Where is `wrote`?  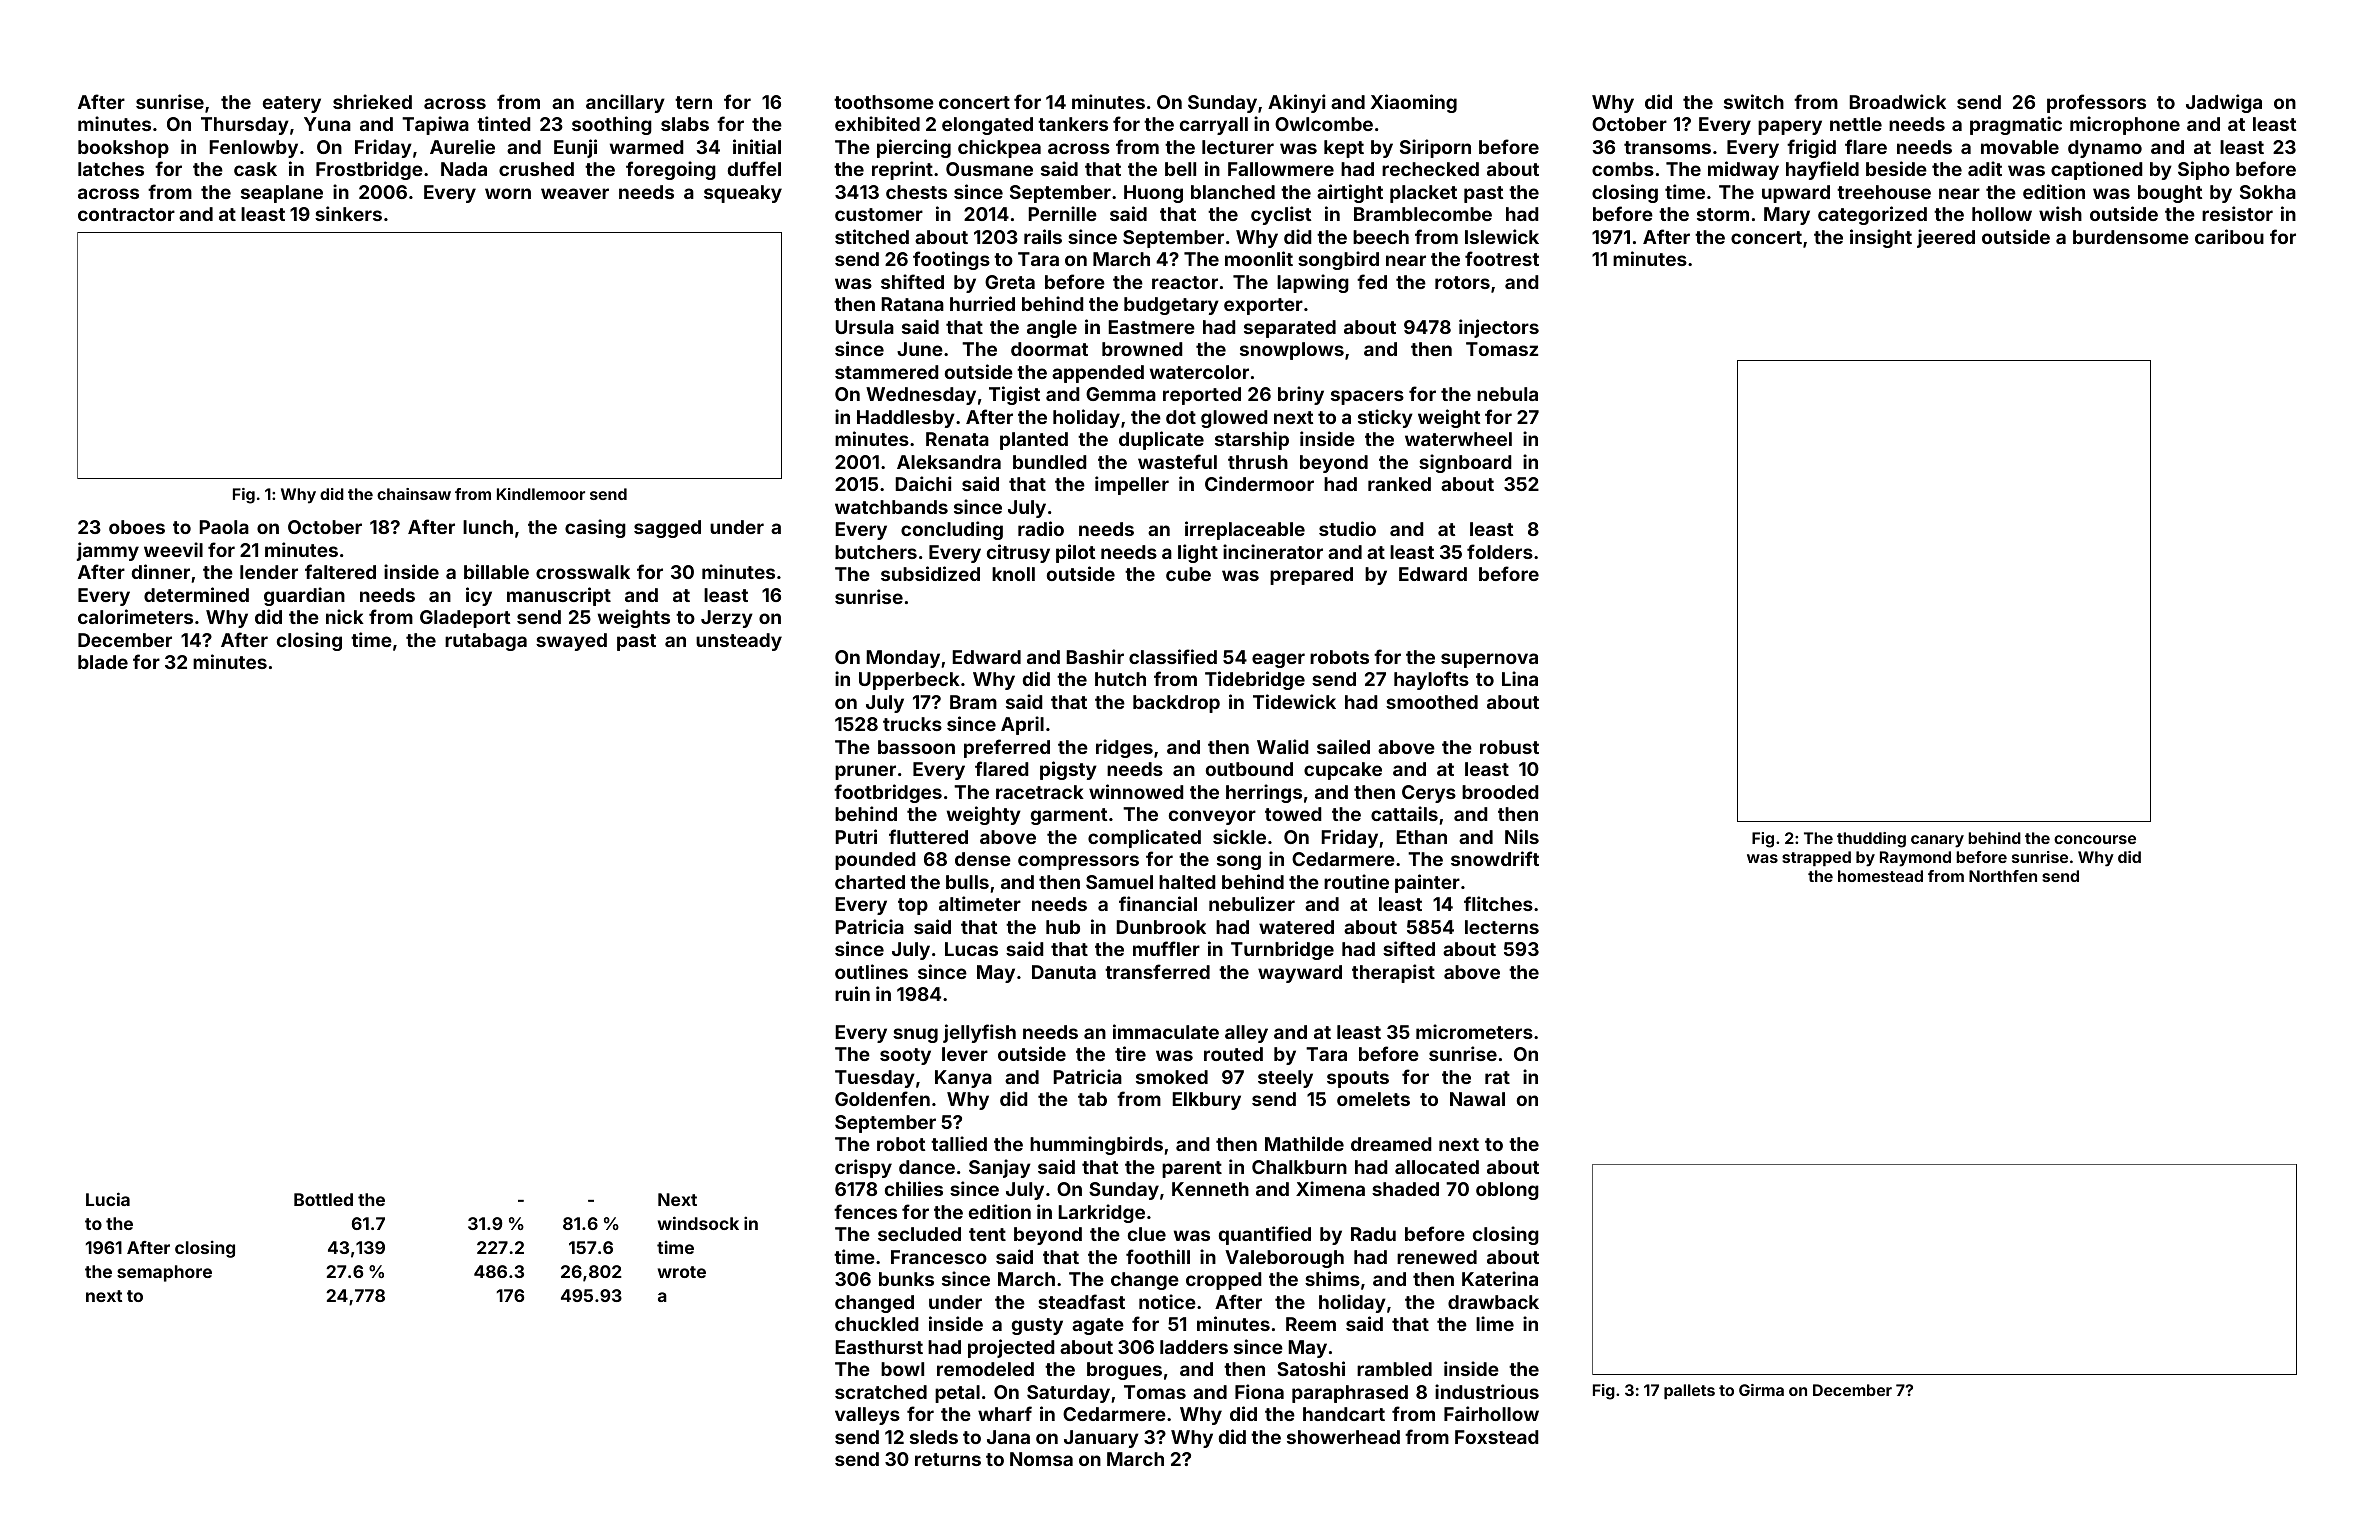
wrote is located at coordinates (682, 1272).
